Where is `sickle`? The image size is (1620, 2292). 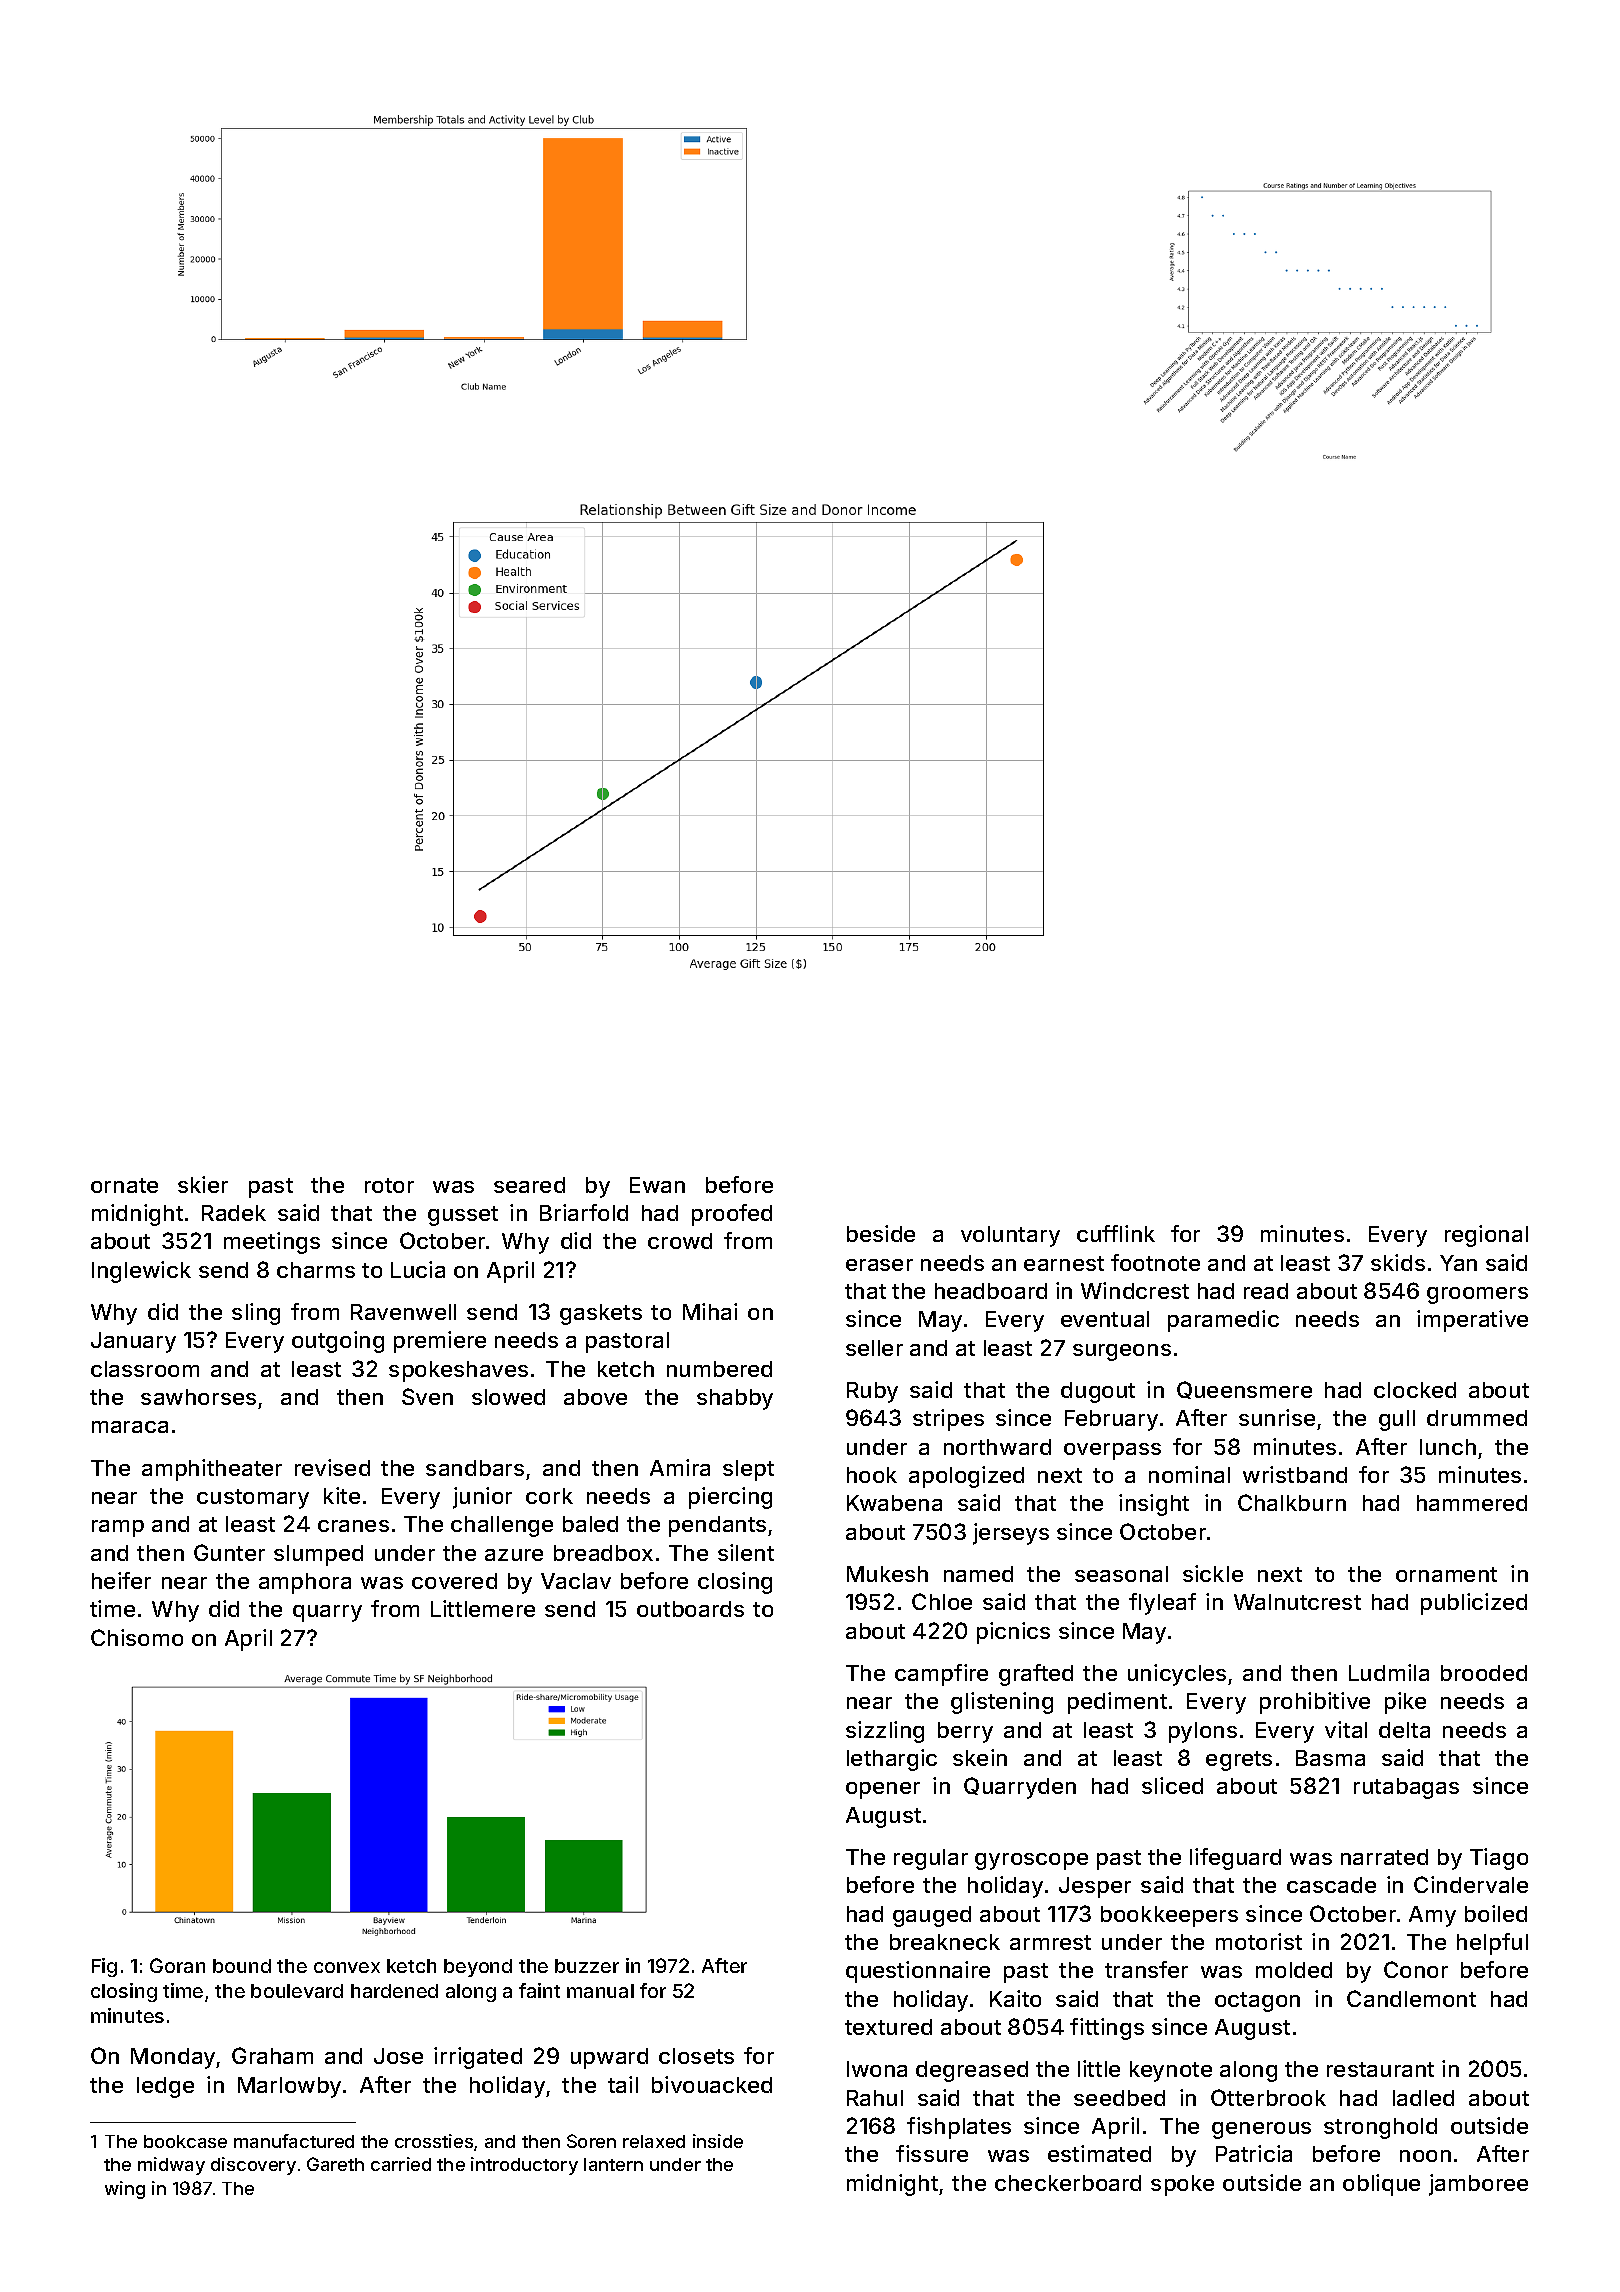 sickle is located at coordinates (1213, 1573).
